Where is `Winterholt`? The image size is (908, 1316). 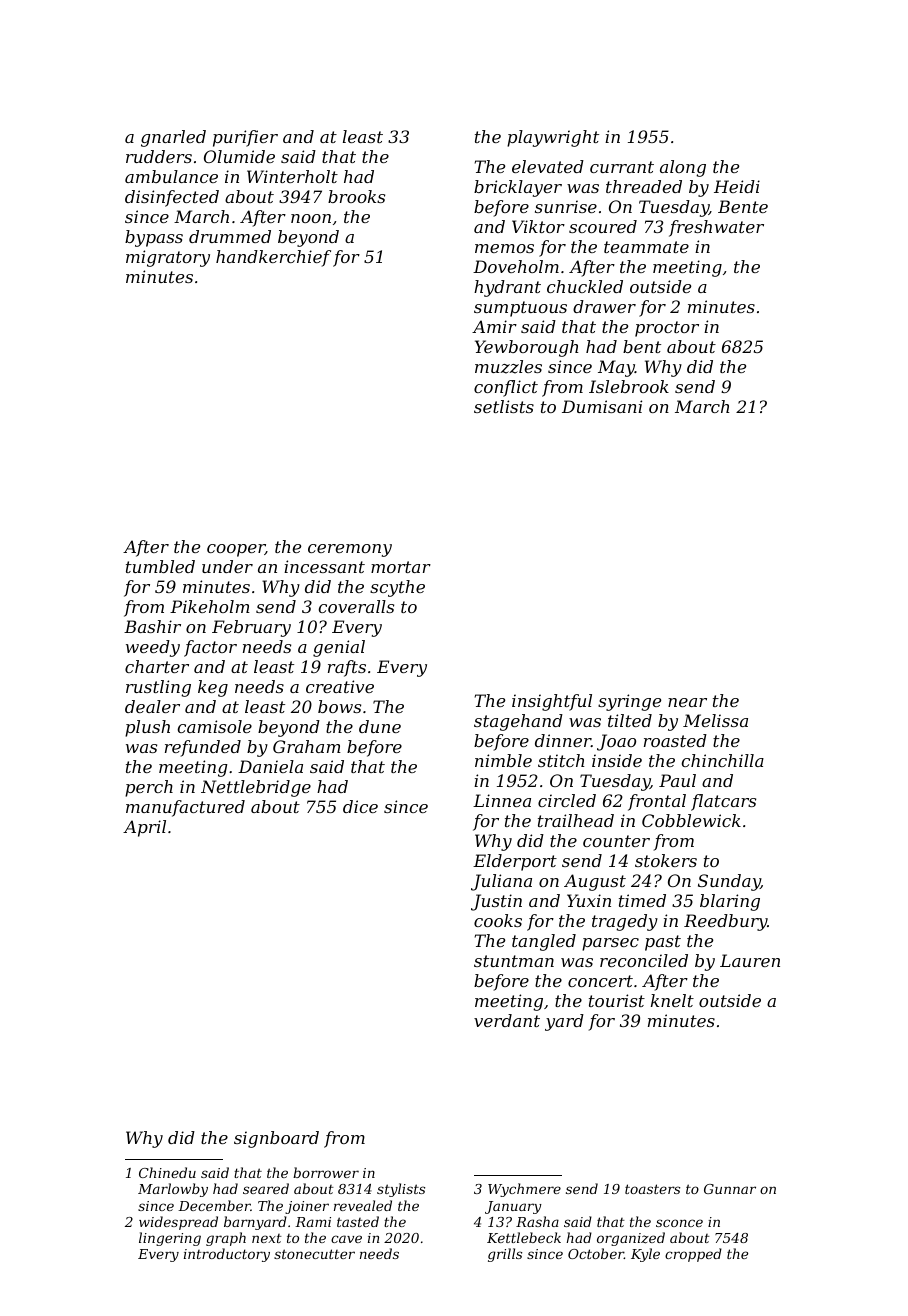
Winterholt is located at coordinates (292, 176).
